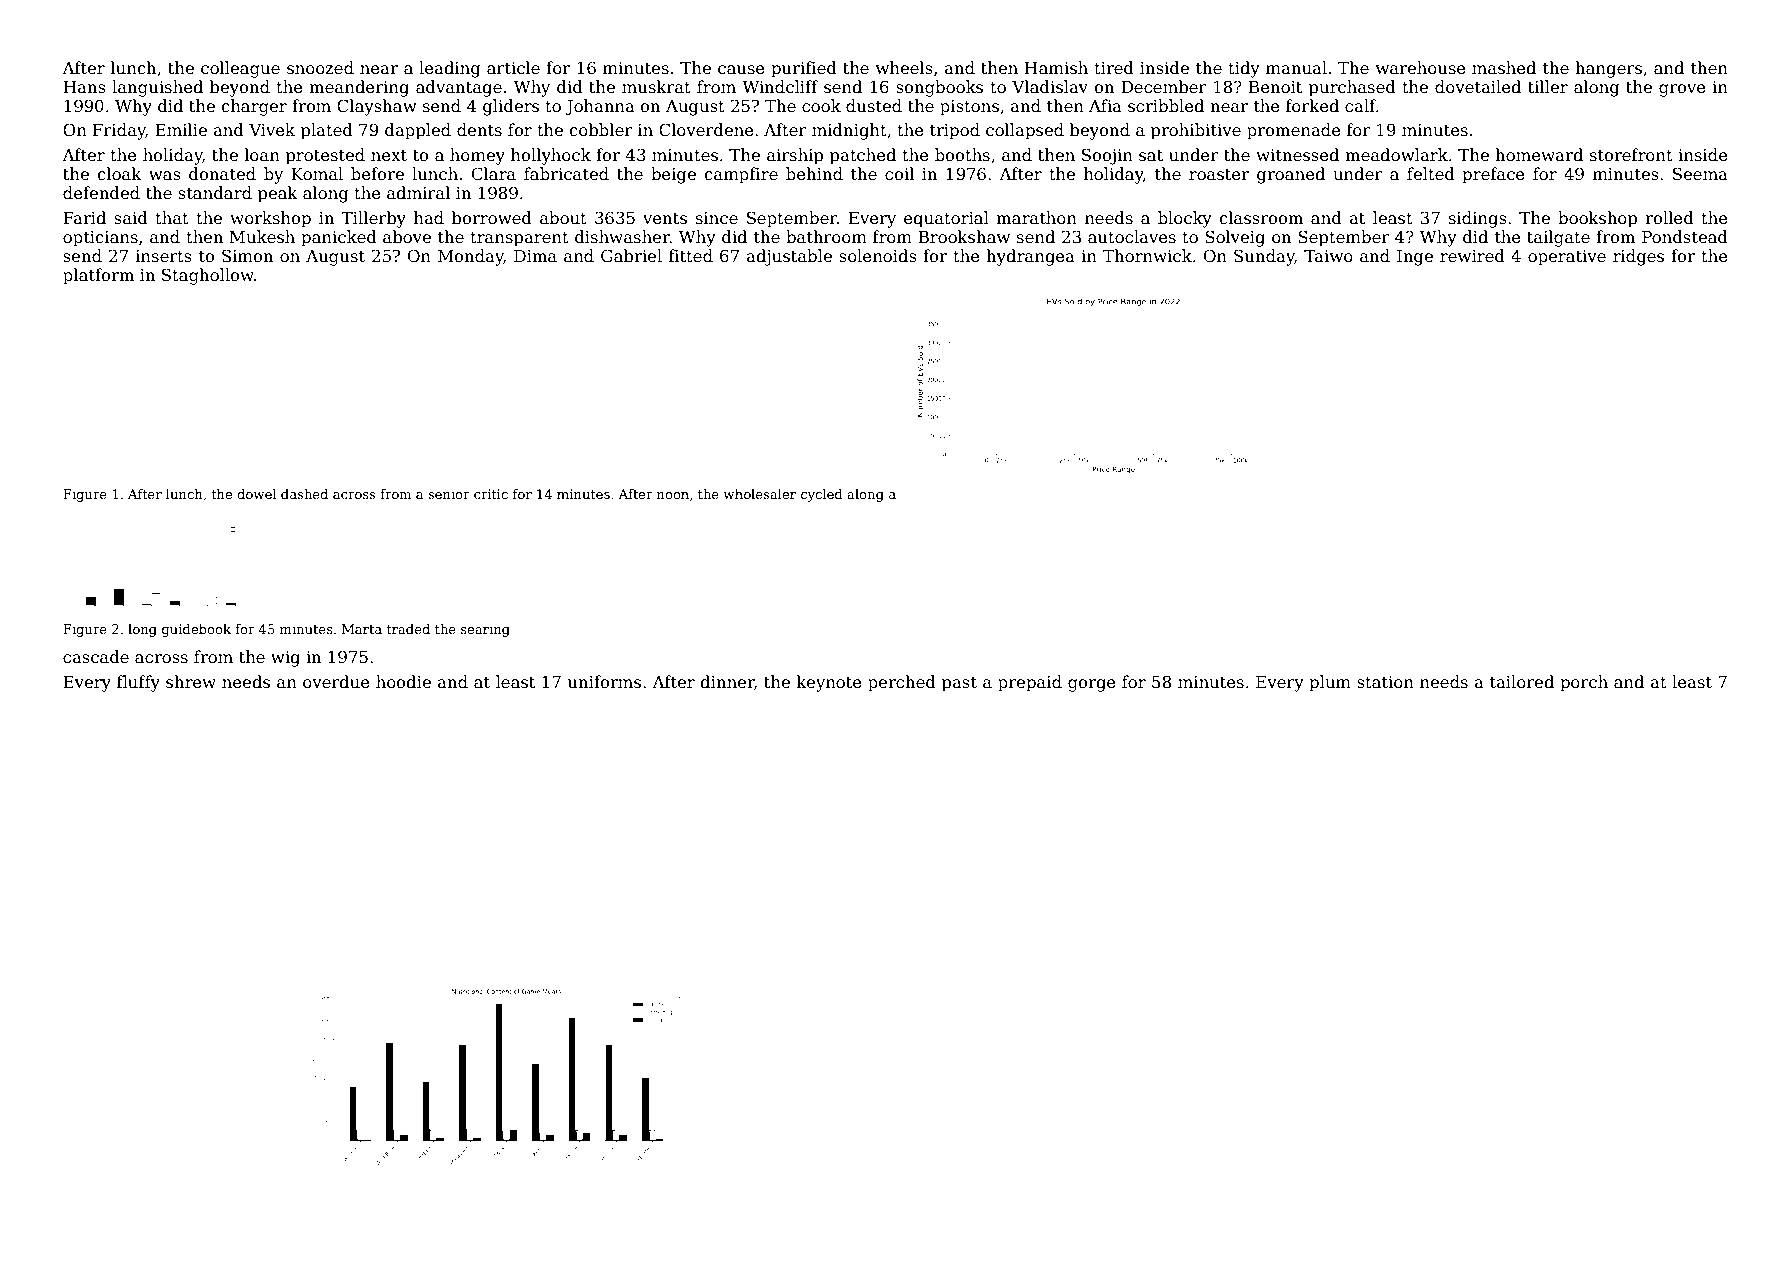 This screenshot has height=1267, width=1791. Describe the element at coordinates (1478, 87) in the screenshot. I see `dovetailed` at that location.
